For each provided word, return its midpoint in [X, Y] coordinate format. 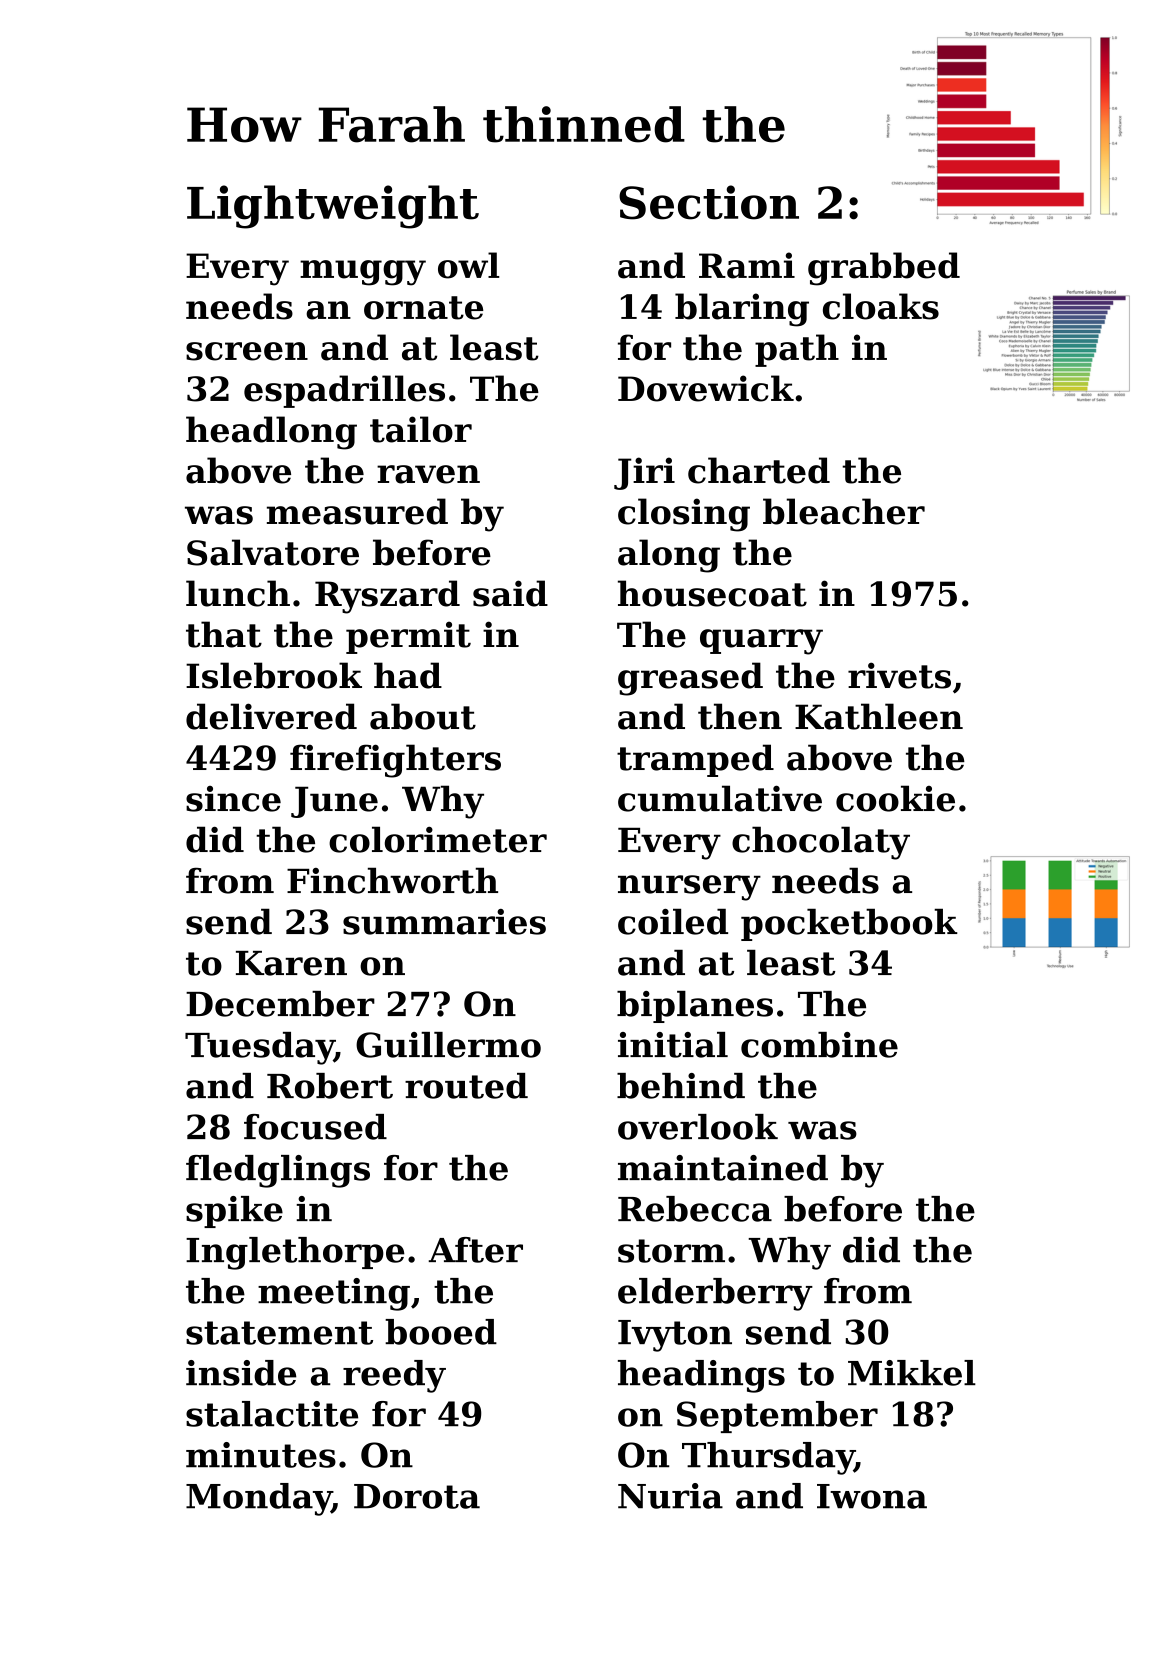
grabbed [884, 269]
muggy [363, 273]
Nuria [670, 1496]
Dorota [417, 1496]
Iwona [872, 1496]
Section [709, 202]
